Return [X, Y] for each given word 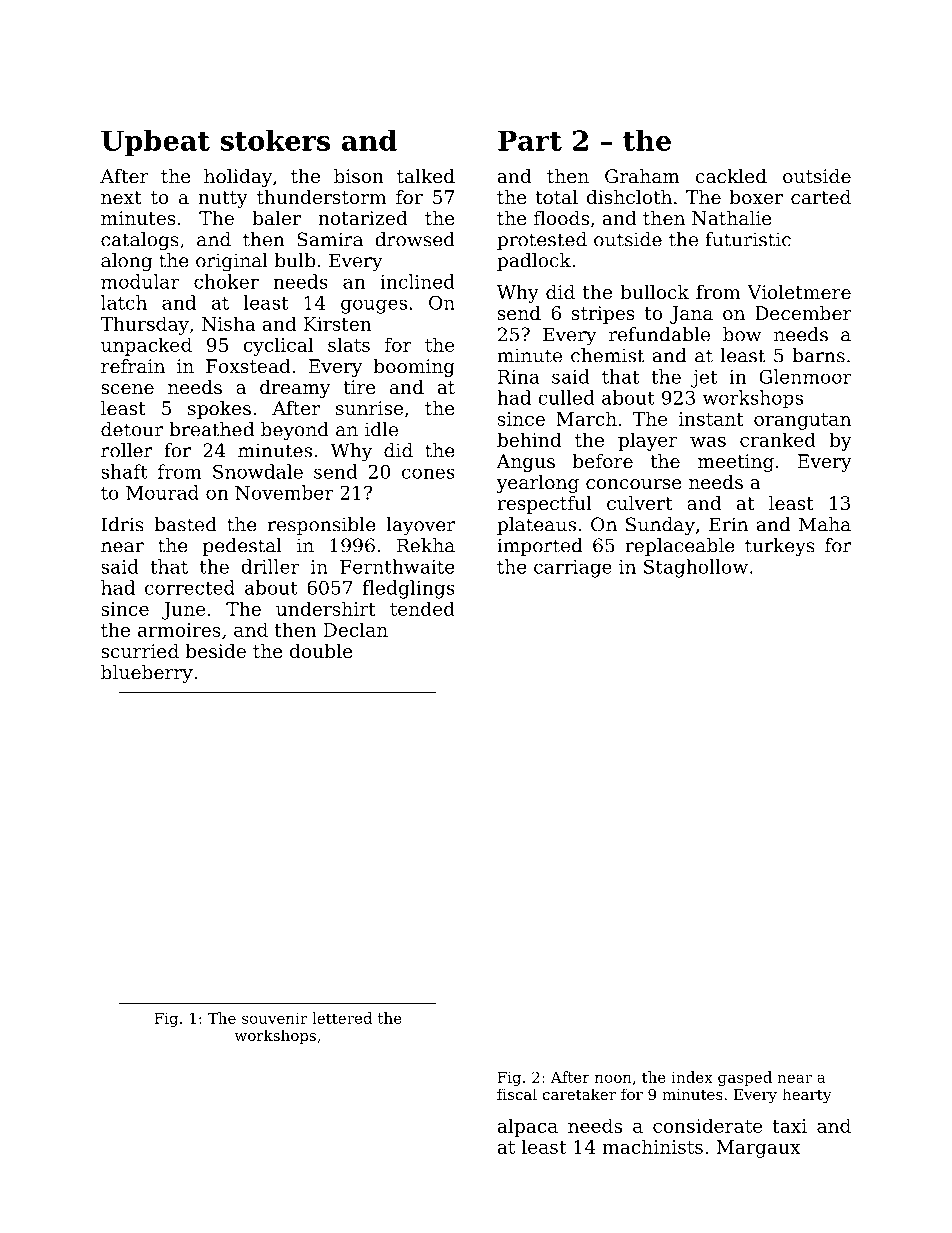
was [708, 442]
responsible [322, 526]
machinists [652, 1146]
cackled [731, 176]
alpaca [527, 1127]
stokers [275, 140]
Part [530, 140]
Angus [525, 463]
